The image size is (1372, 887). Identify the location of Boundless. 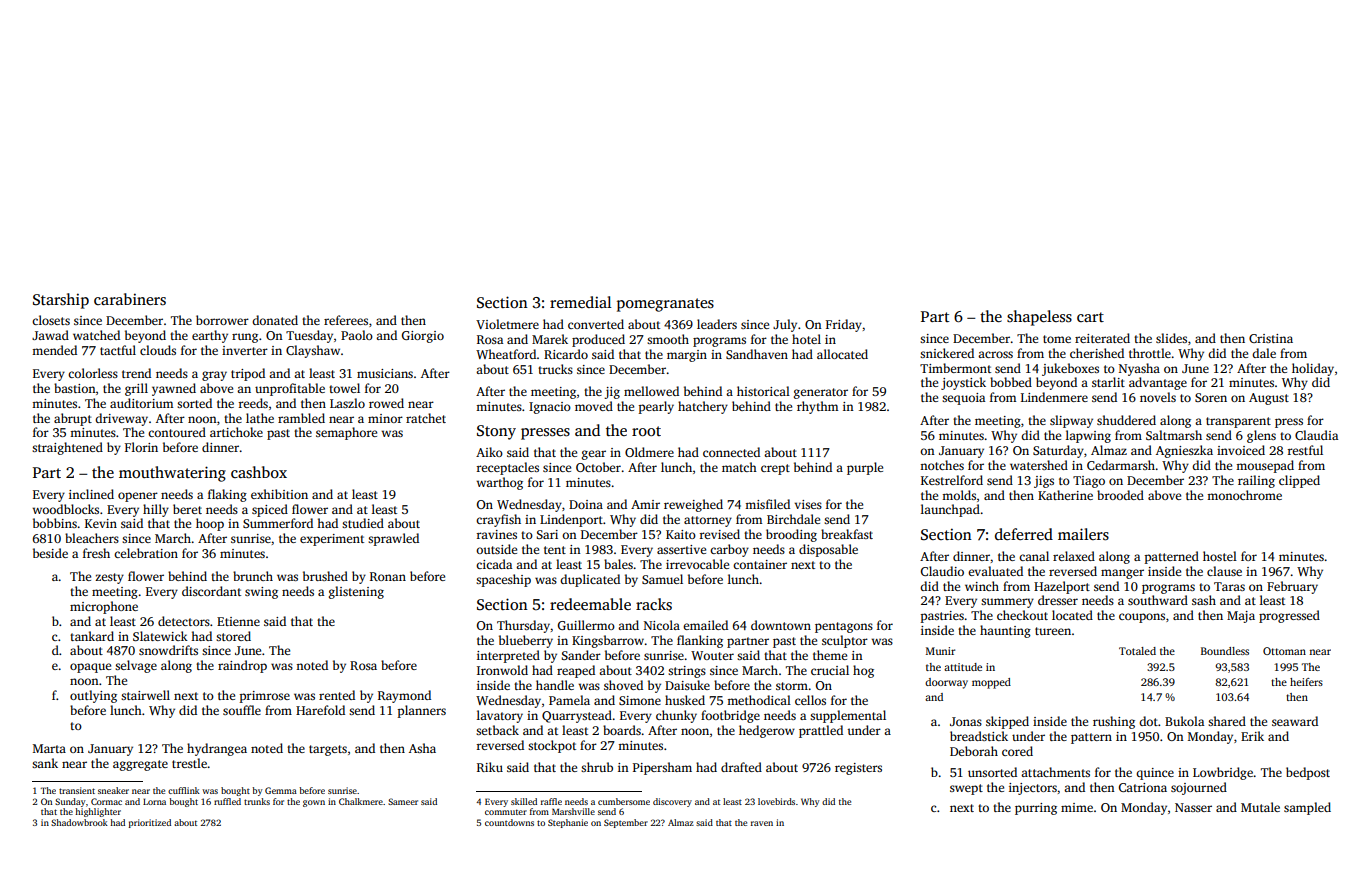
(1225, 651).
